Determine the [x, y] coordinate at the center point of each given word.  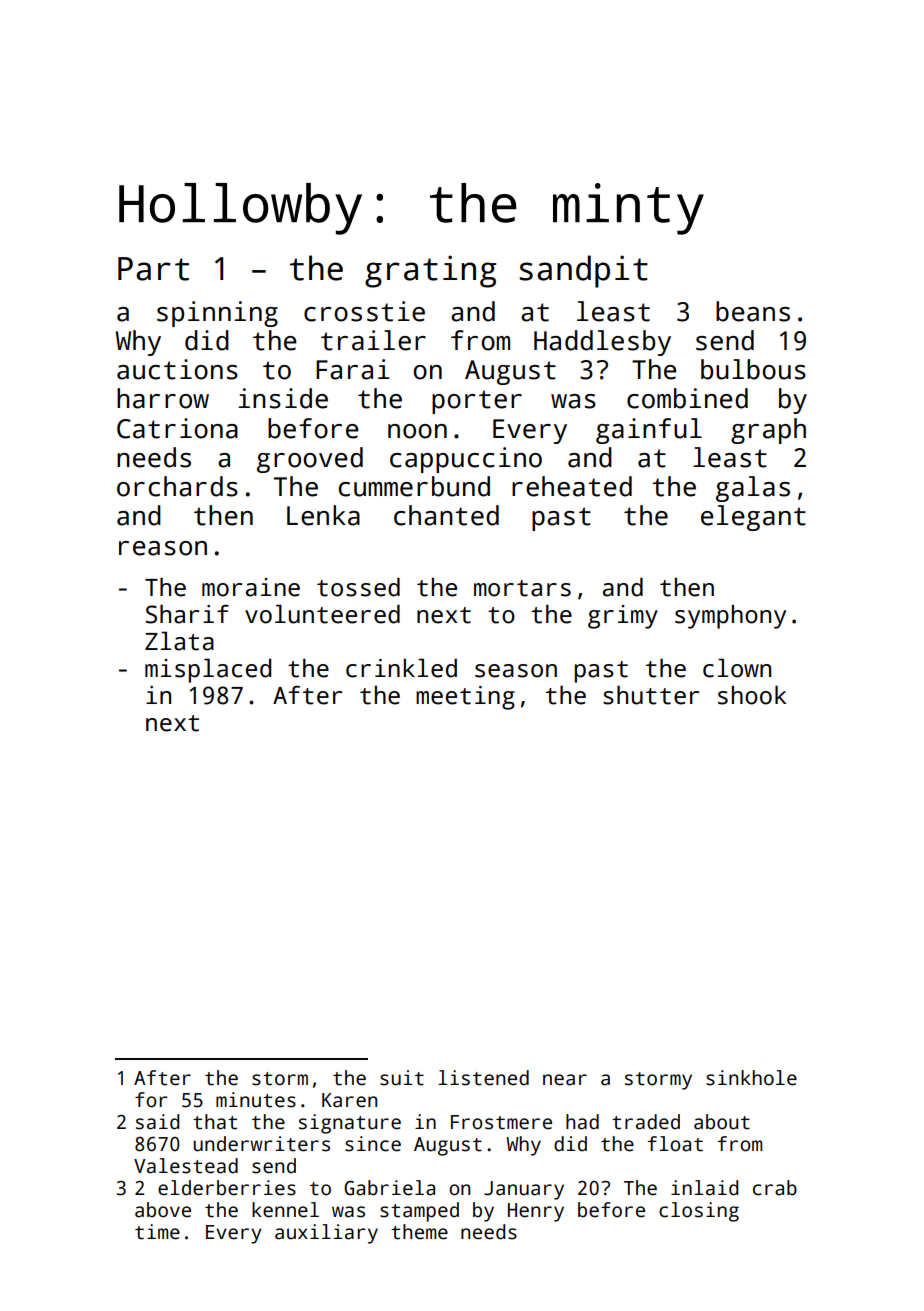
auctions [177, 369]
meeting [465, 698]
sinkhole [751, 1078]
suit [402, 1078]
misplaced [208, 670]
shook [752, 695]
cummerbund [414, 486]
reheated [572, 486]
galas [753, 489]
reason [163, 548]
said [157, 1122]
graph [768, 431]
